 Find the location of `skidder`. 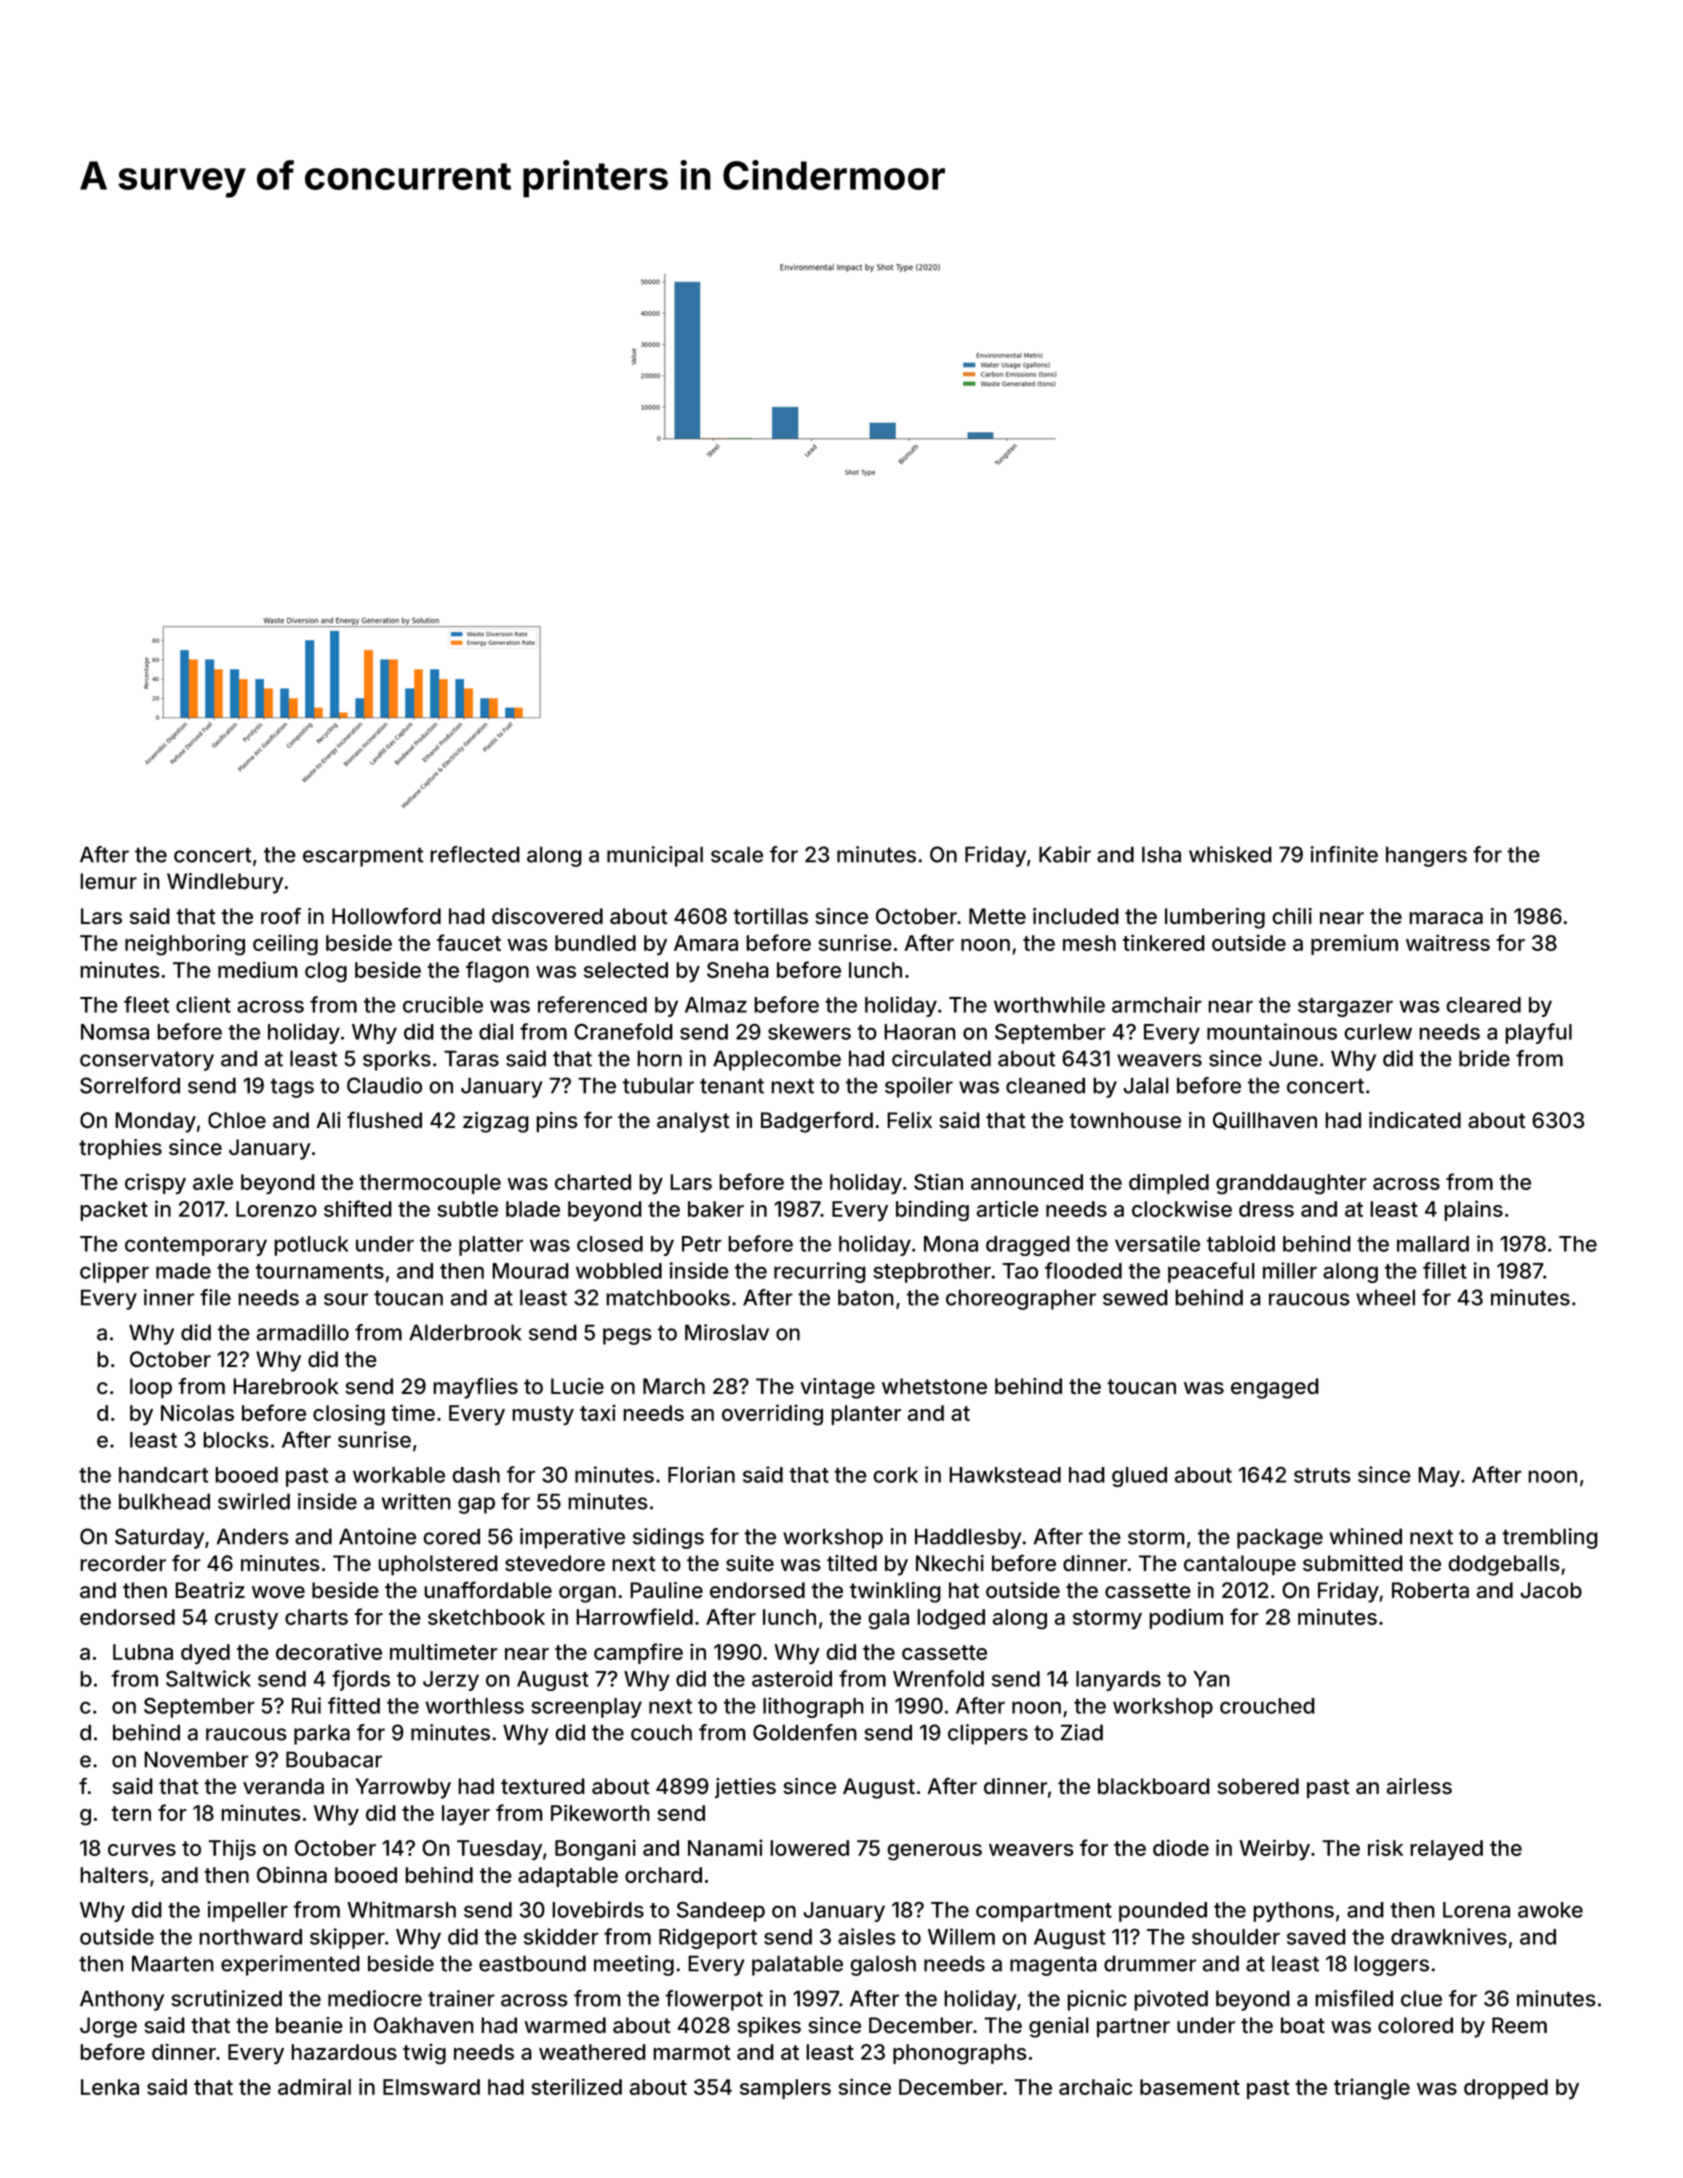

skidder is located at coordinates (561, 1936).
